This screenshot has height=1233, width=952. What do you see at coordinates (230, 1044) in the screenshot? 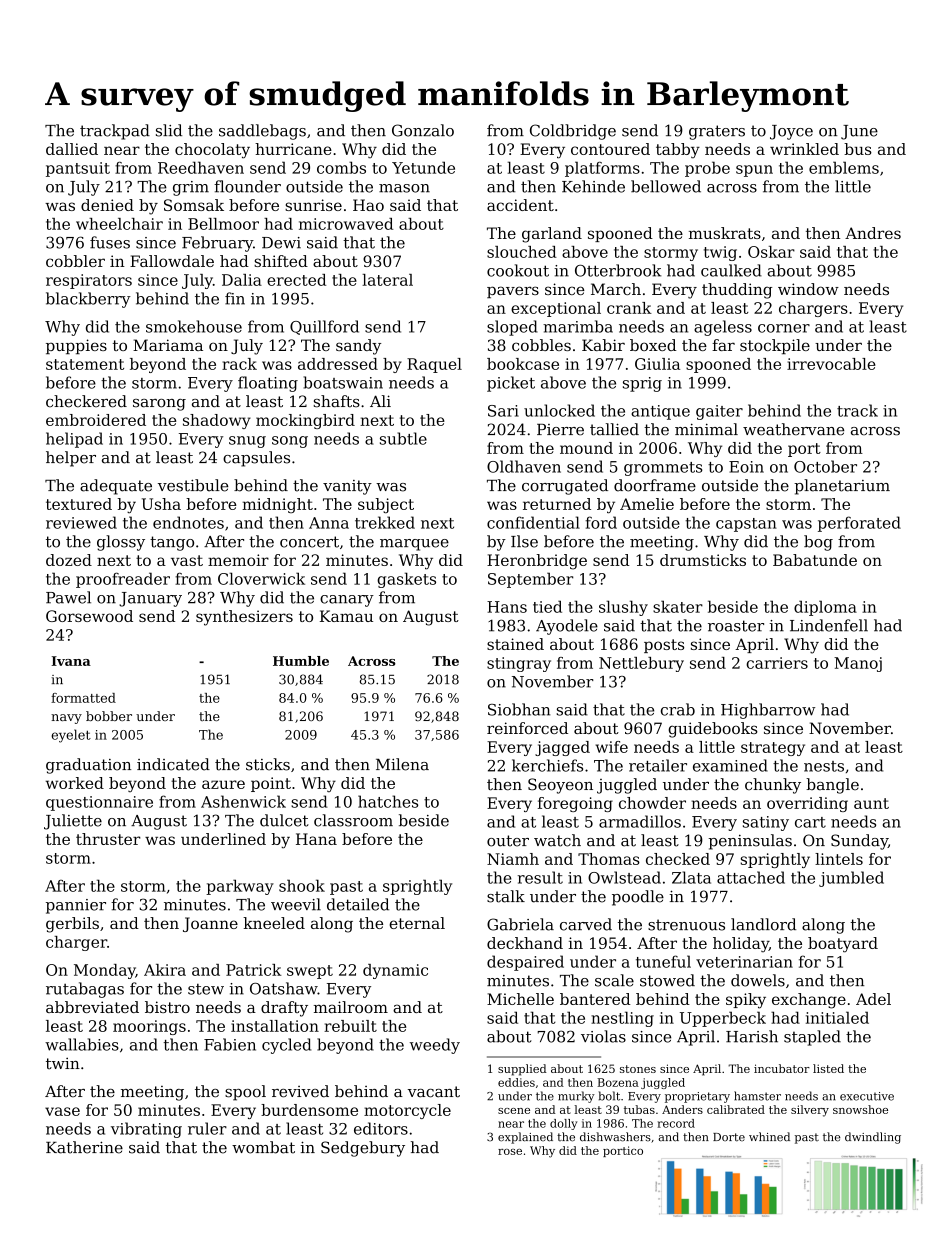
I see `Fabien` at bounding box center [230, 1044].
